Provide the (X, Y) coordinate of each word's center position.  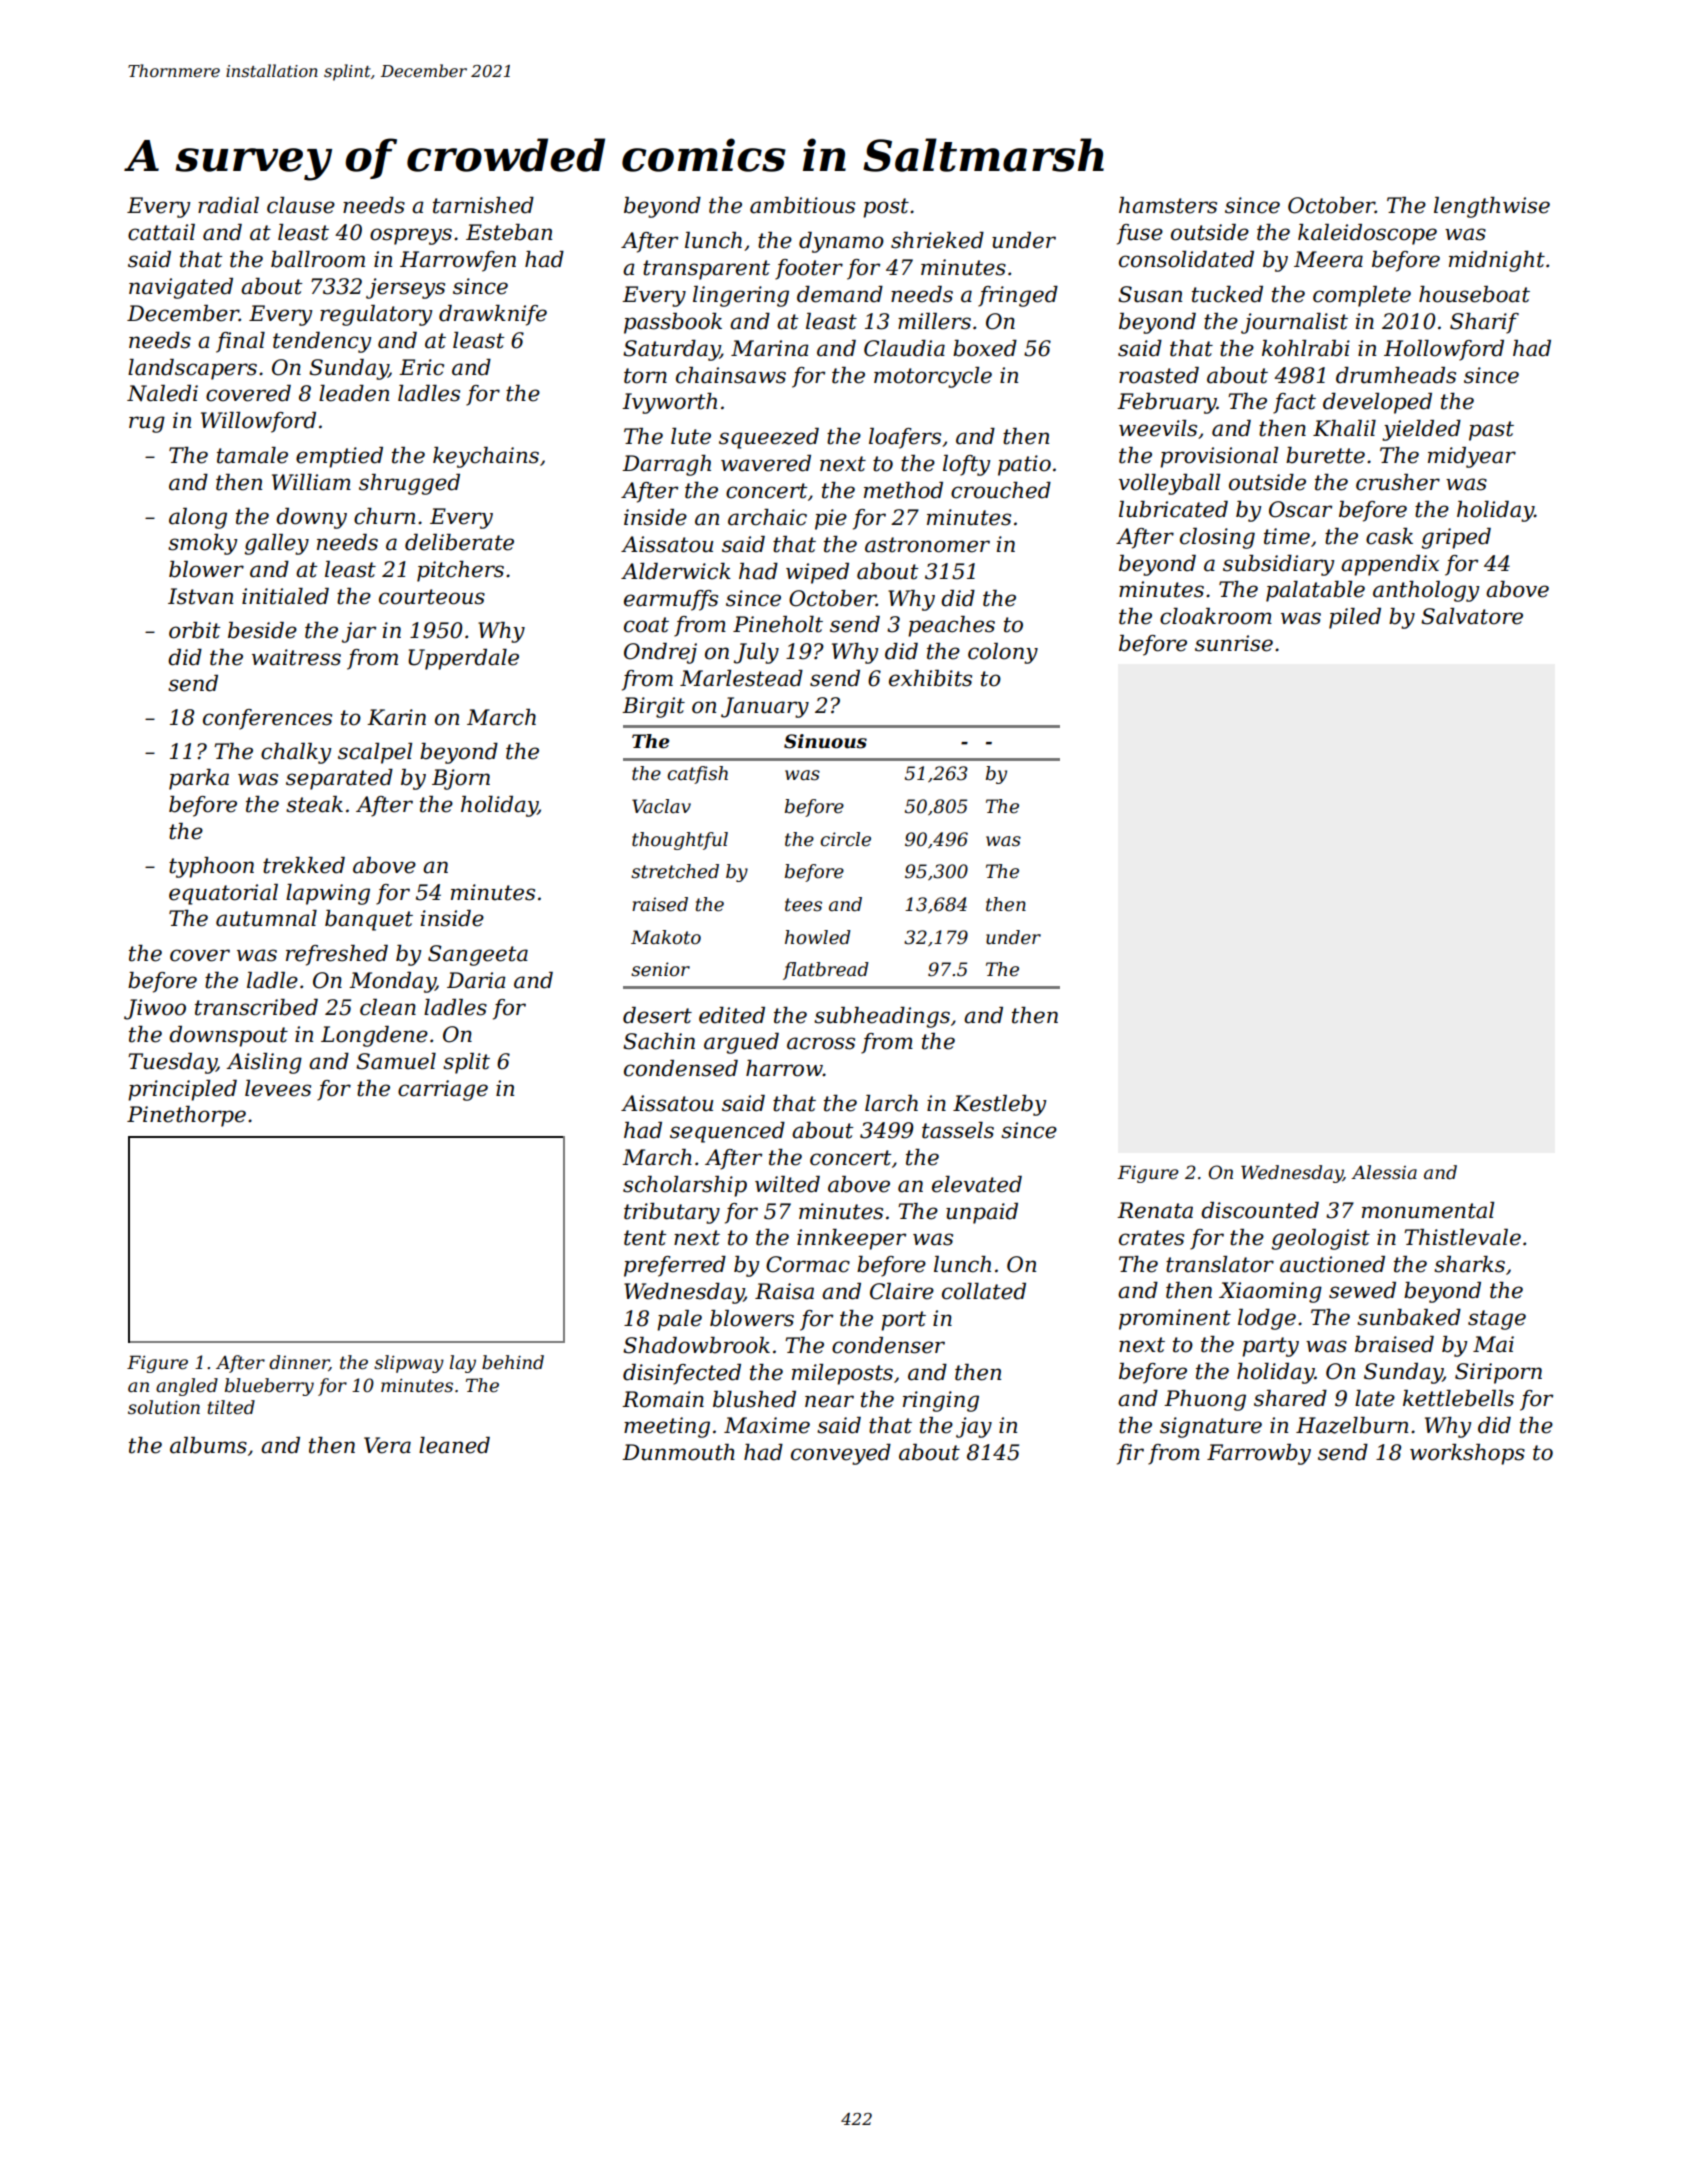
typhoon (211, 867)
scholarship (685, 1186)
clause (301, 205)
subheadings (882, 1017)
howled (818, 937)
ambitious (802, 205)
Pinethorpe (186, 1116)
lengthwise (1492, 207)
